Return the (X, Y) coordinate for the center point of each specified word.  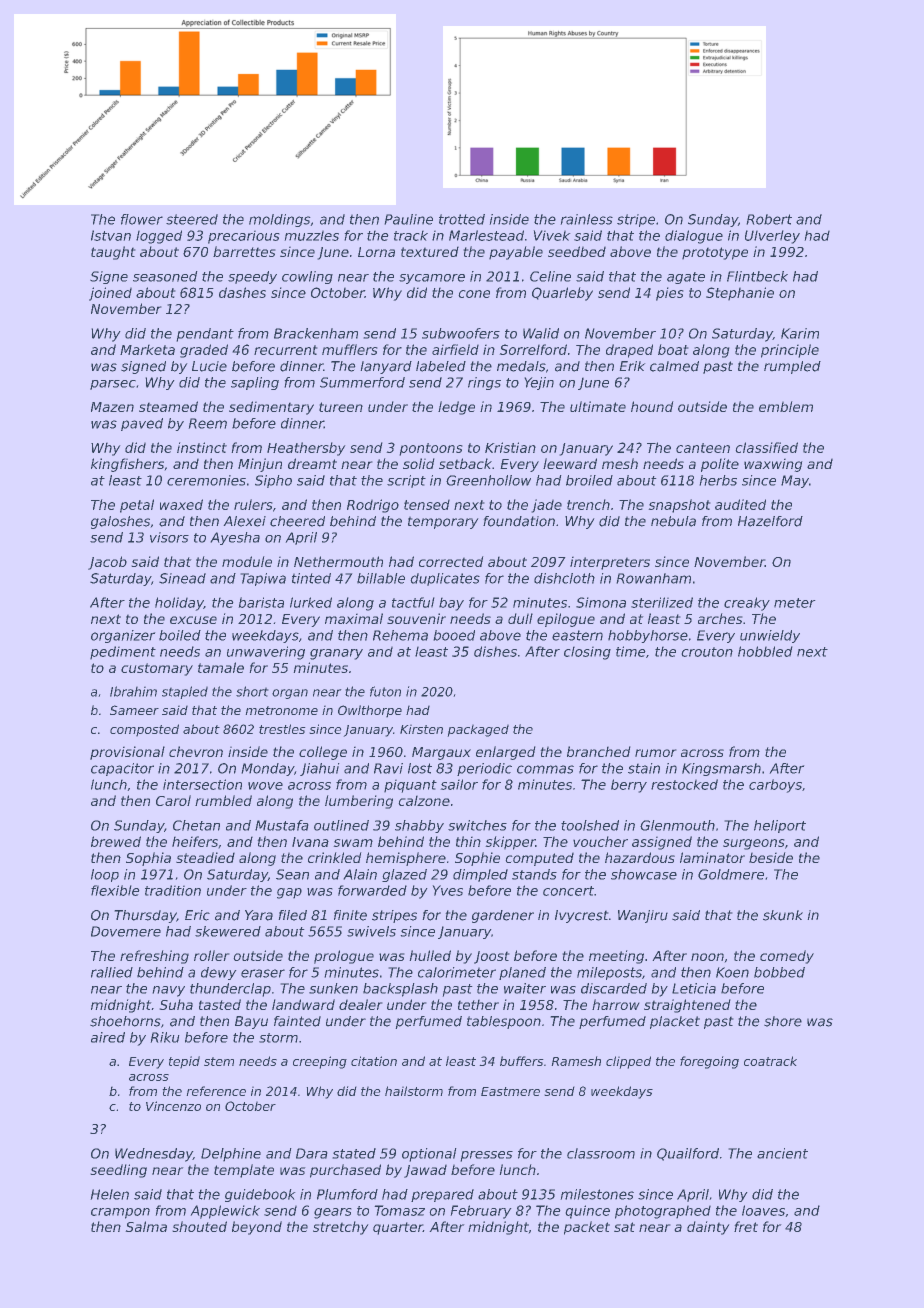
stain (644, 768)
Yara (259, 915)
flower (142, 219)
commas (545, 769)
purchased (345, 1171)
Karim (800, 333)
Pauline (409, 219)
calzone (424, 801)
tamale (221, 667)
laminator (712, 857)
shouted (200, 1226)
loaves (763, 1210)
